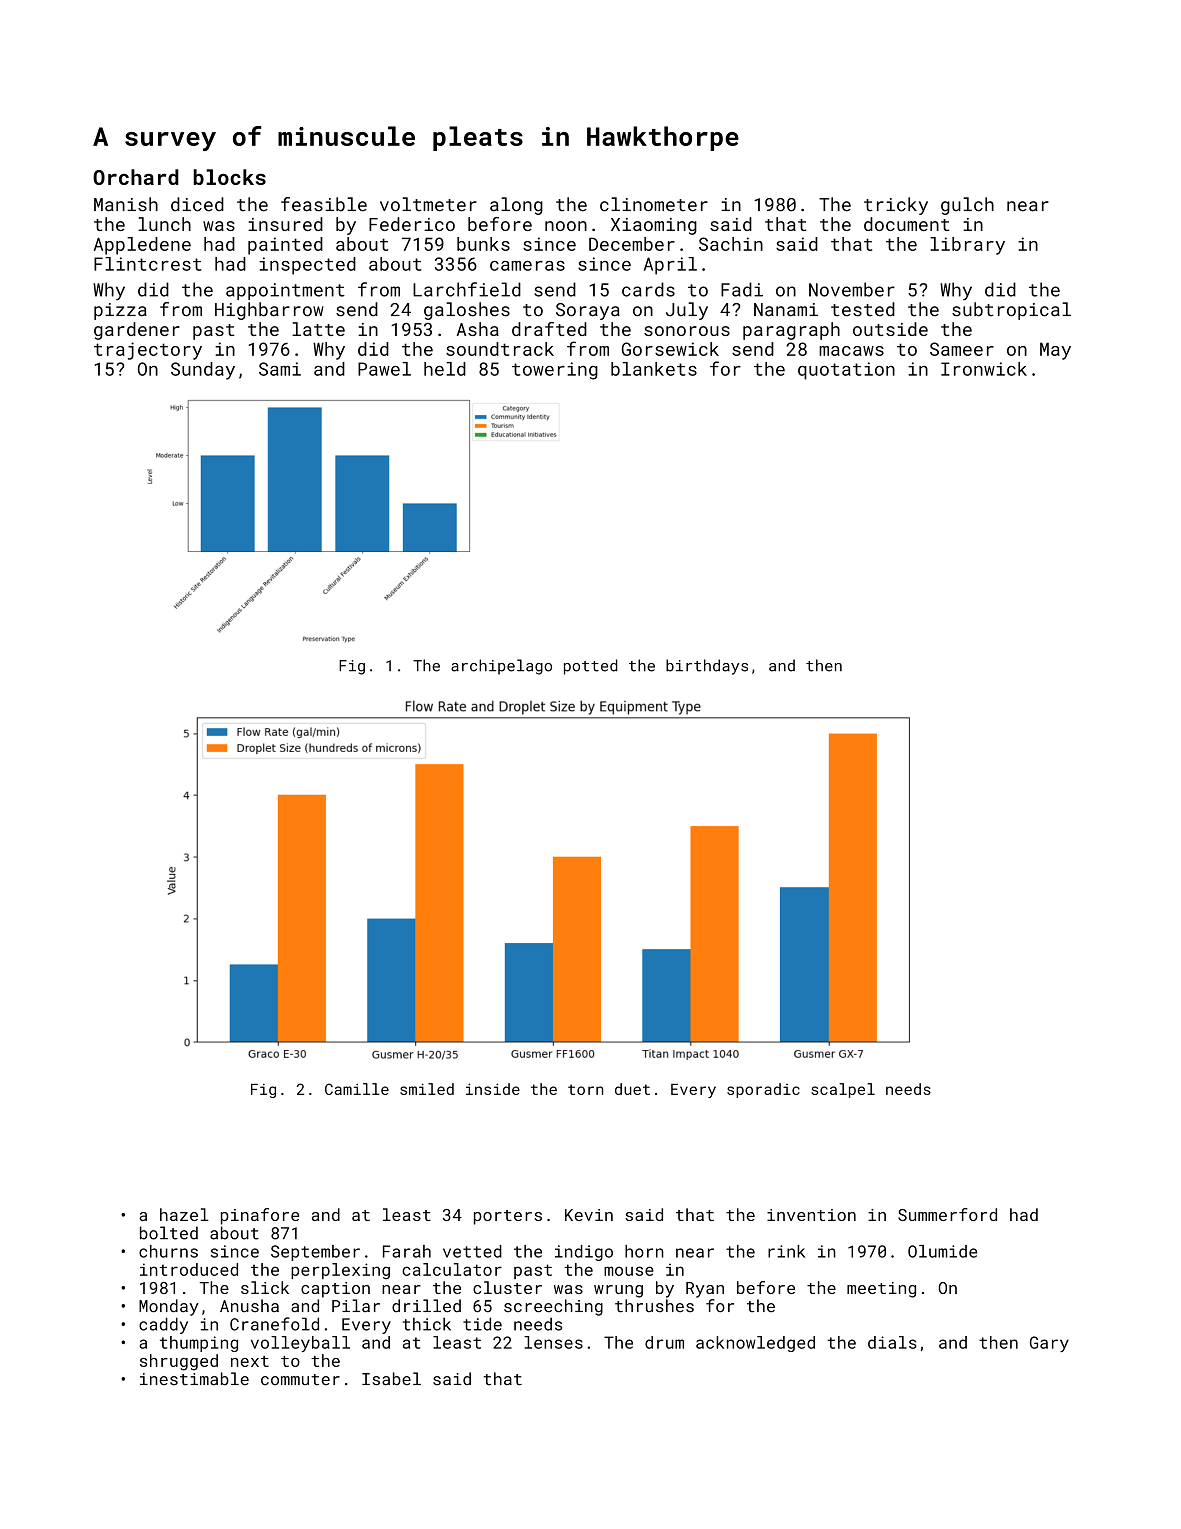 This image has width=1181, height=1529. I want to click on Sami, so click(280, 369).
